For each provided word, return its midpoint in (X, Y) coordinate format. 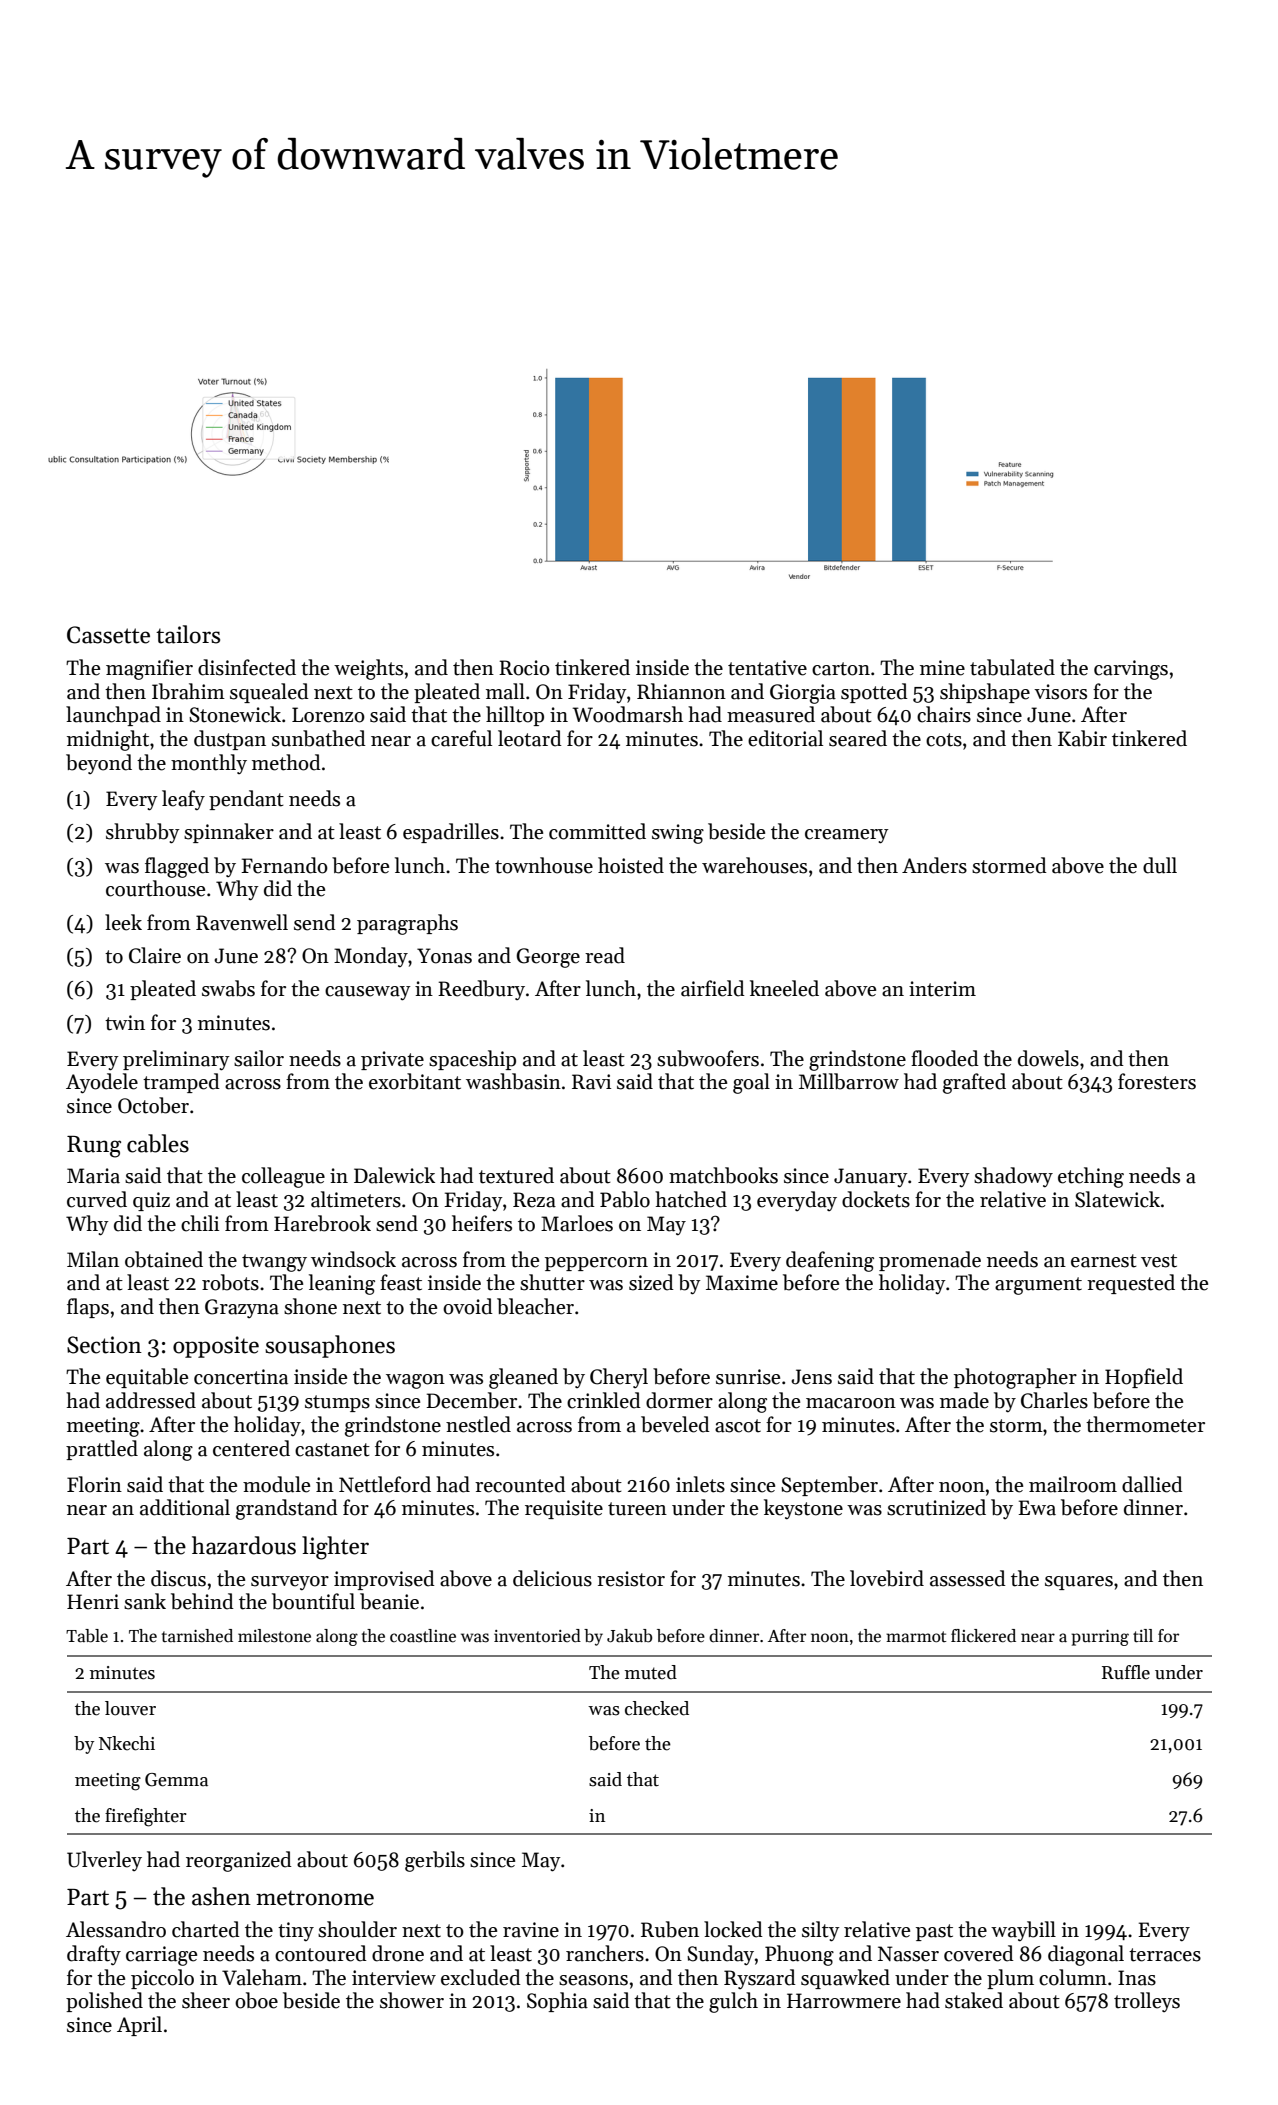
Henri (93, 1602)
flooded (945, 1058)
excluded (481, 1977)
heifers (482, 1223)
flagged (177, 867)
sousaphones (330, 1346)
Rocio (524, 668)
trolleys (1147, 2002)
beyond (99, 764)
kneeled (784, 988)
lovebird (887, 1578)
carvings (1131, 670)
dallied (1152, 1484)
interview (394, 1978)
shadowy (1013, 1177)
